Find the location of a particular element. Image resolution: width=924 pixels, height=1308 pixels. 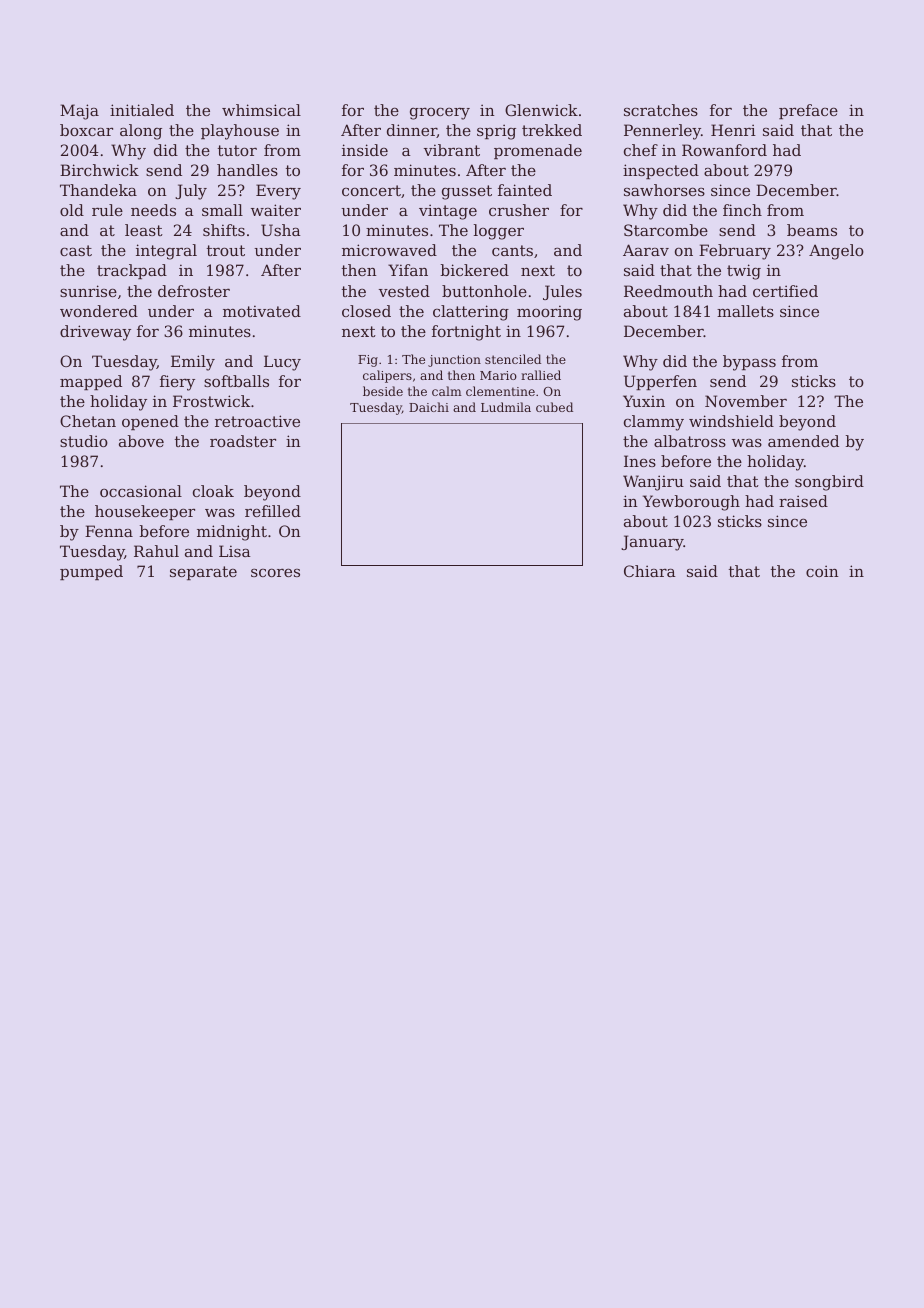

preface is located at coordinates (808, 111).
